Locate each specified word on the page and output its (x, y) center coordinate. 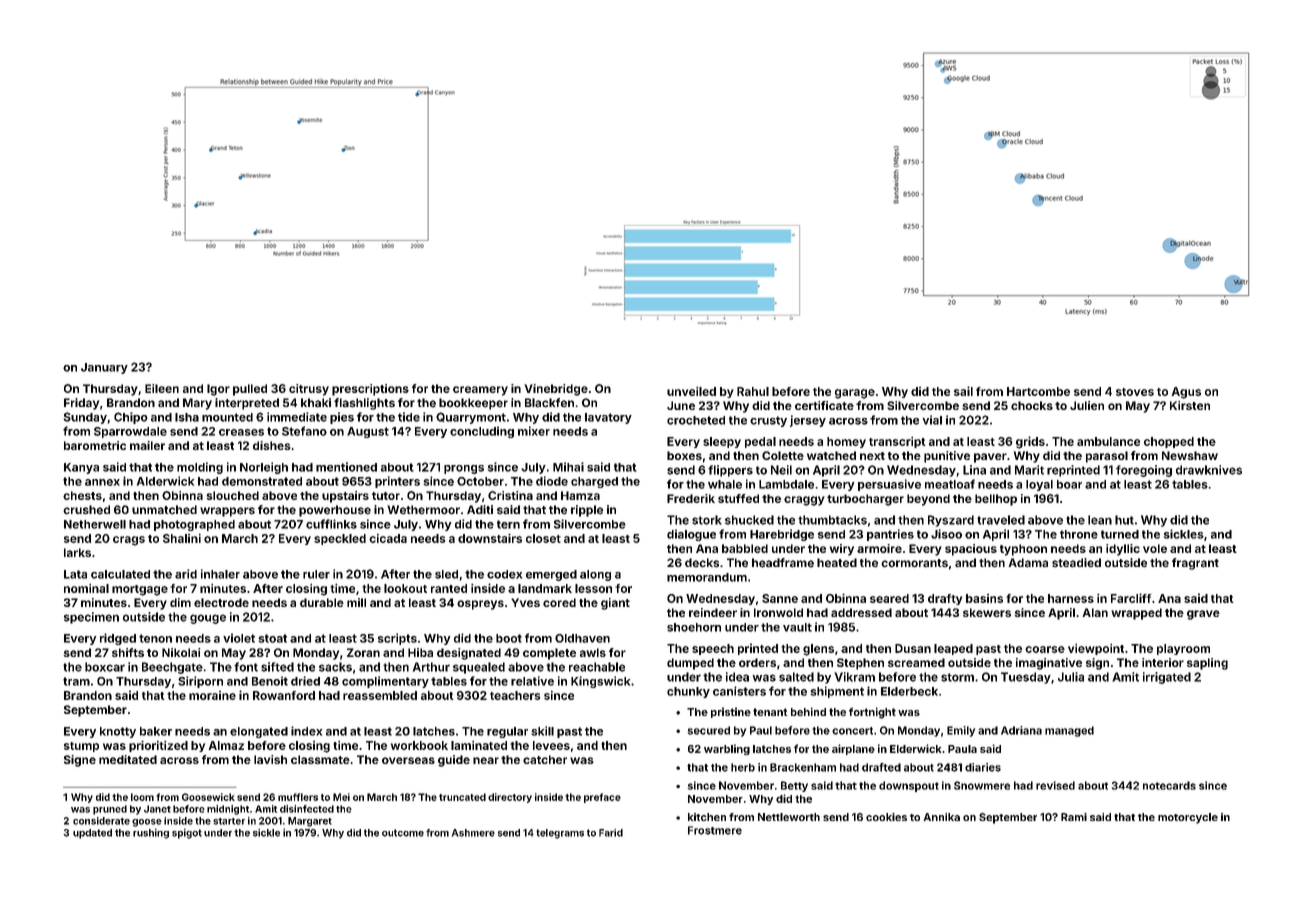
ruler (316, 574)
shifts (128, 652)
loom (142, 797)
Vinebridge (556, 390)
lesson (593, 588)
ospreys (480, 605)
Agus (1186, 393)
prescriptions (370, 390)
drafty (945, 599)
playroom (1183, 649)
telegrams (560, 834)
